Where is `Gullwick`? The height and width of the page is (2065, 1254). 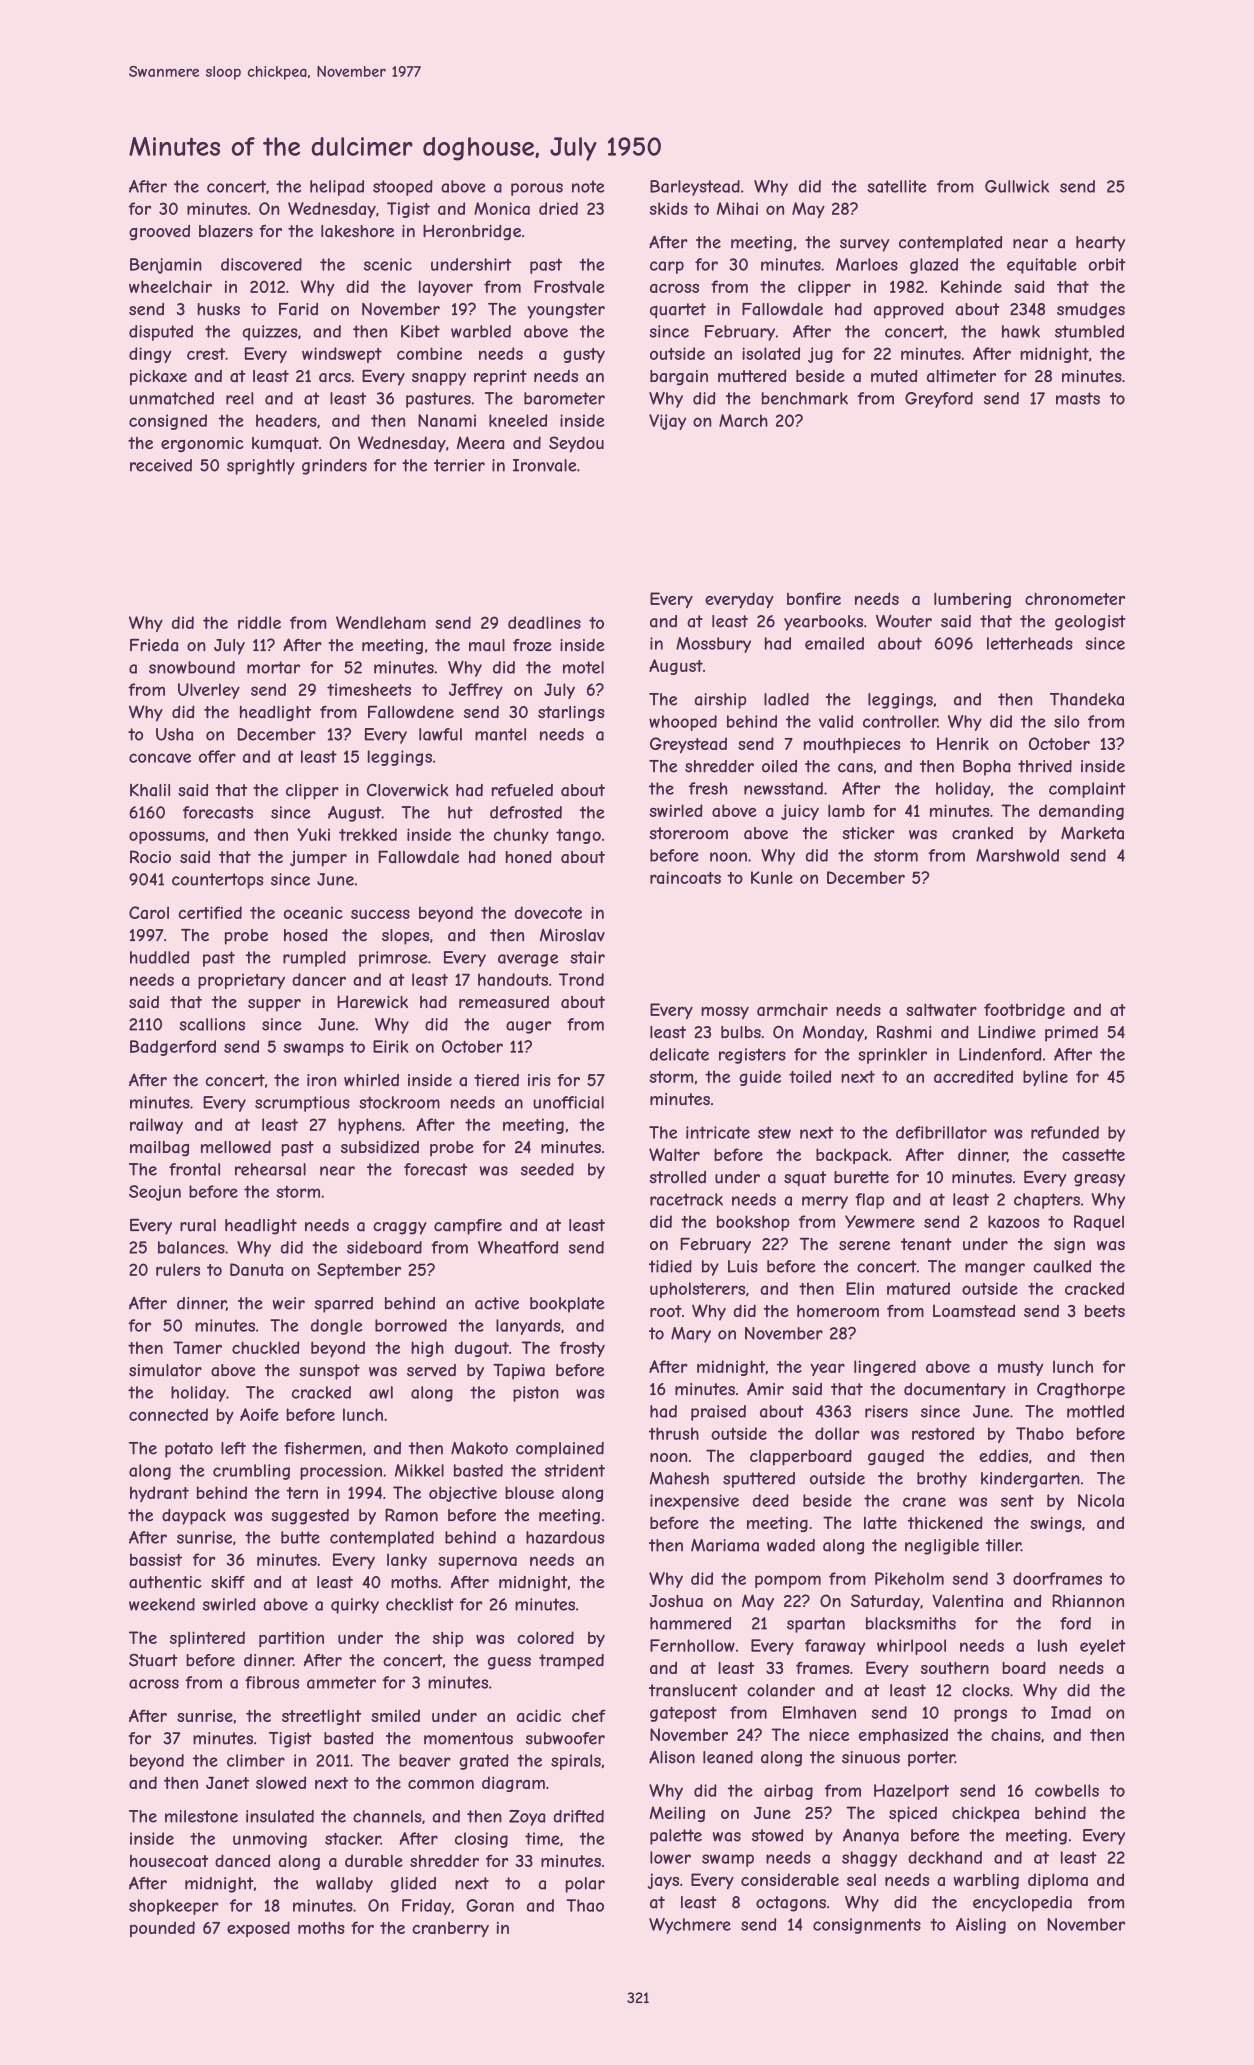
Gullwick is located at coordinates (1017, 186).
